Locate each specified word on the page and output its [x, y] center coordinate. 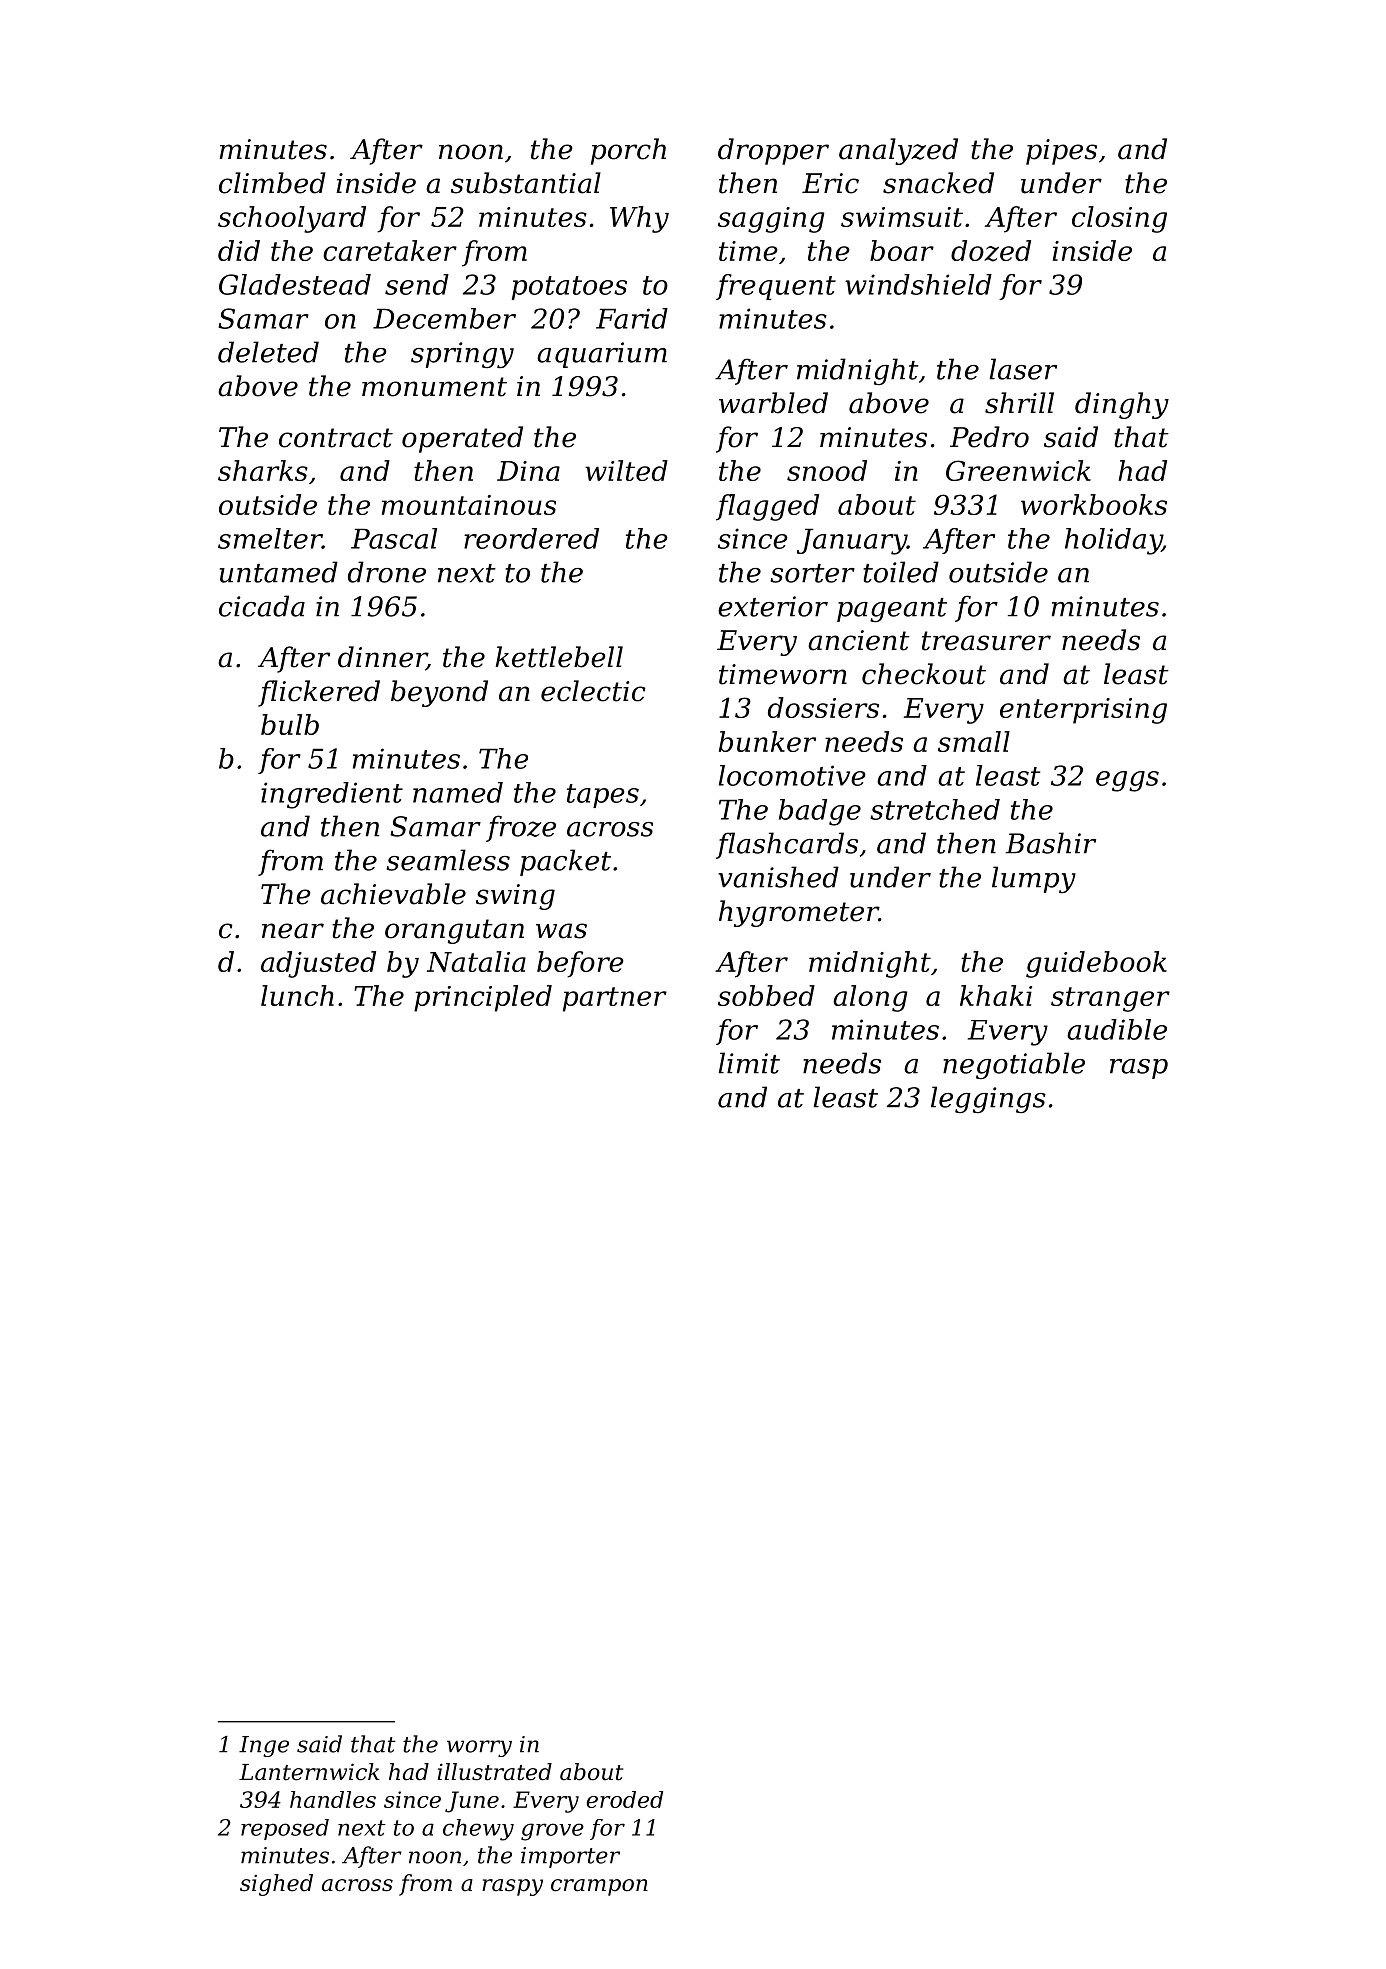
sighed [276, 1885]
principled [483, 998]
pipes [1061, 152]
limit [749, 1063]
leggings [988, 1099]
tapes [603, 796]
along [870, 998]
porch [628, 151]
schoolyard [292, 219]
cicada [262, 606]
